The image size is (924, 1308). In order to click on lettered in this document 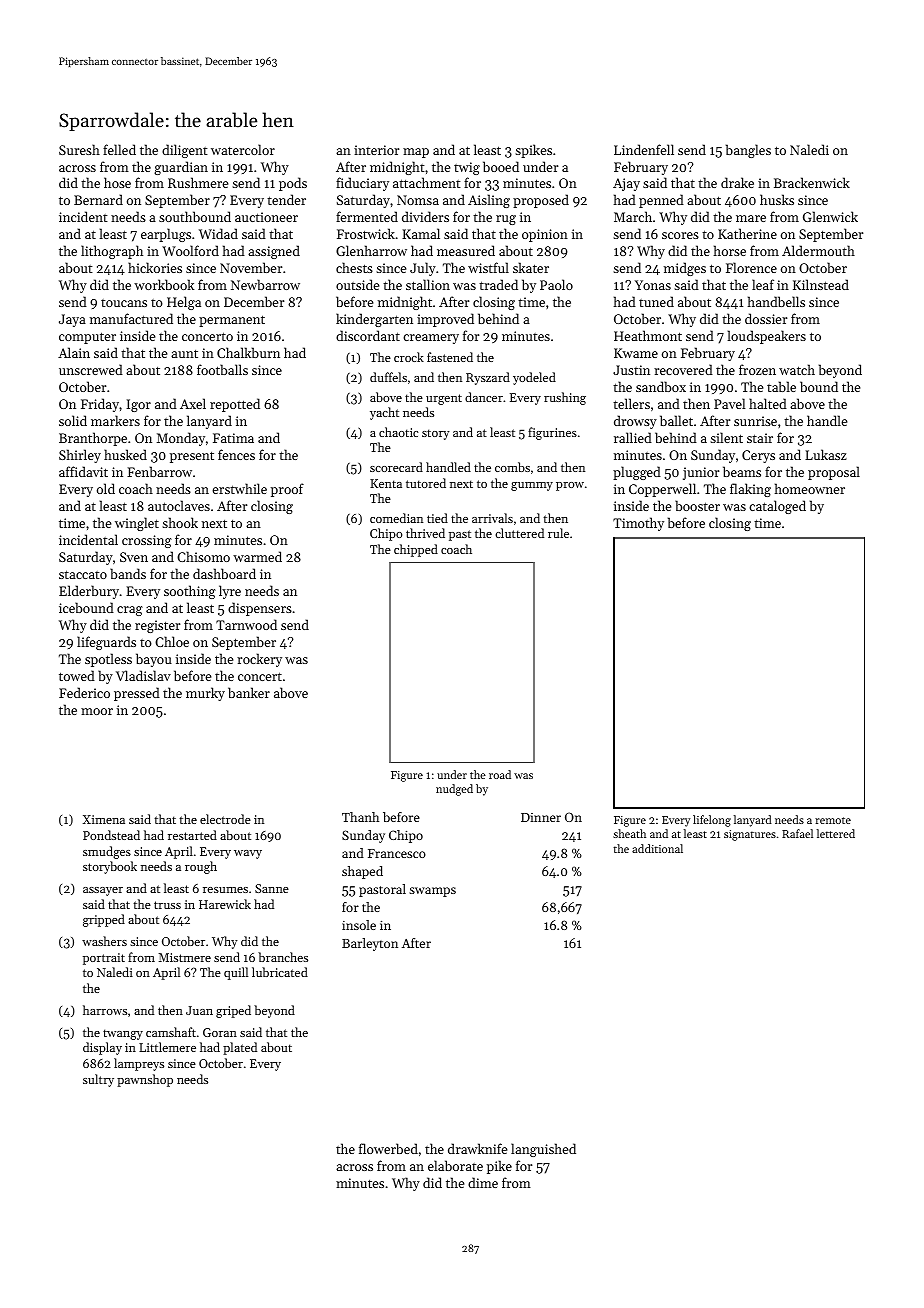, I will do `click(836, 833)`.
